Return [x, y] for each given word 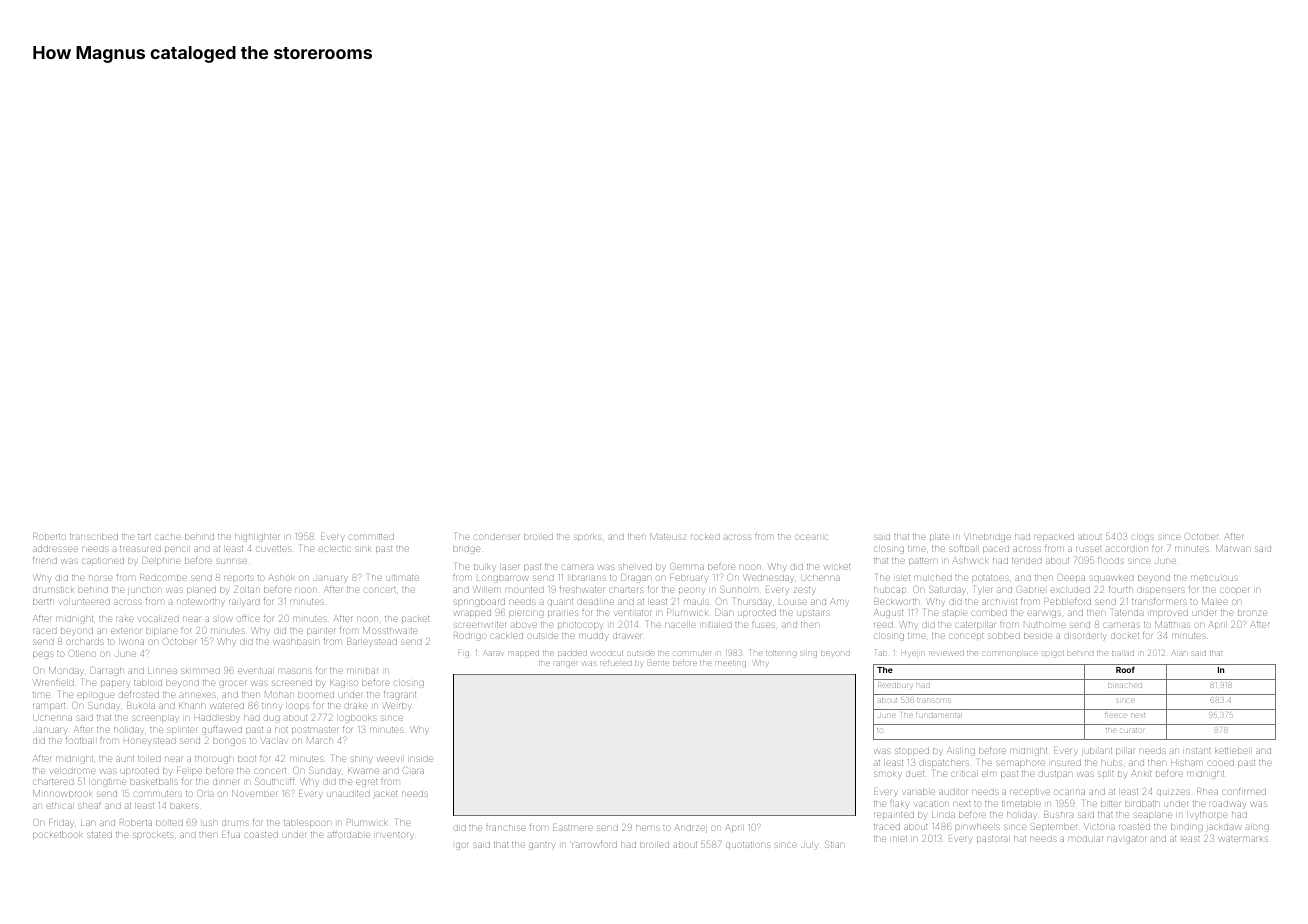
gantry [541, 846]
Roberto [49, 537]
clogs [1143, 538]
